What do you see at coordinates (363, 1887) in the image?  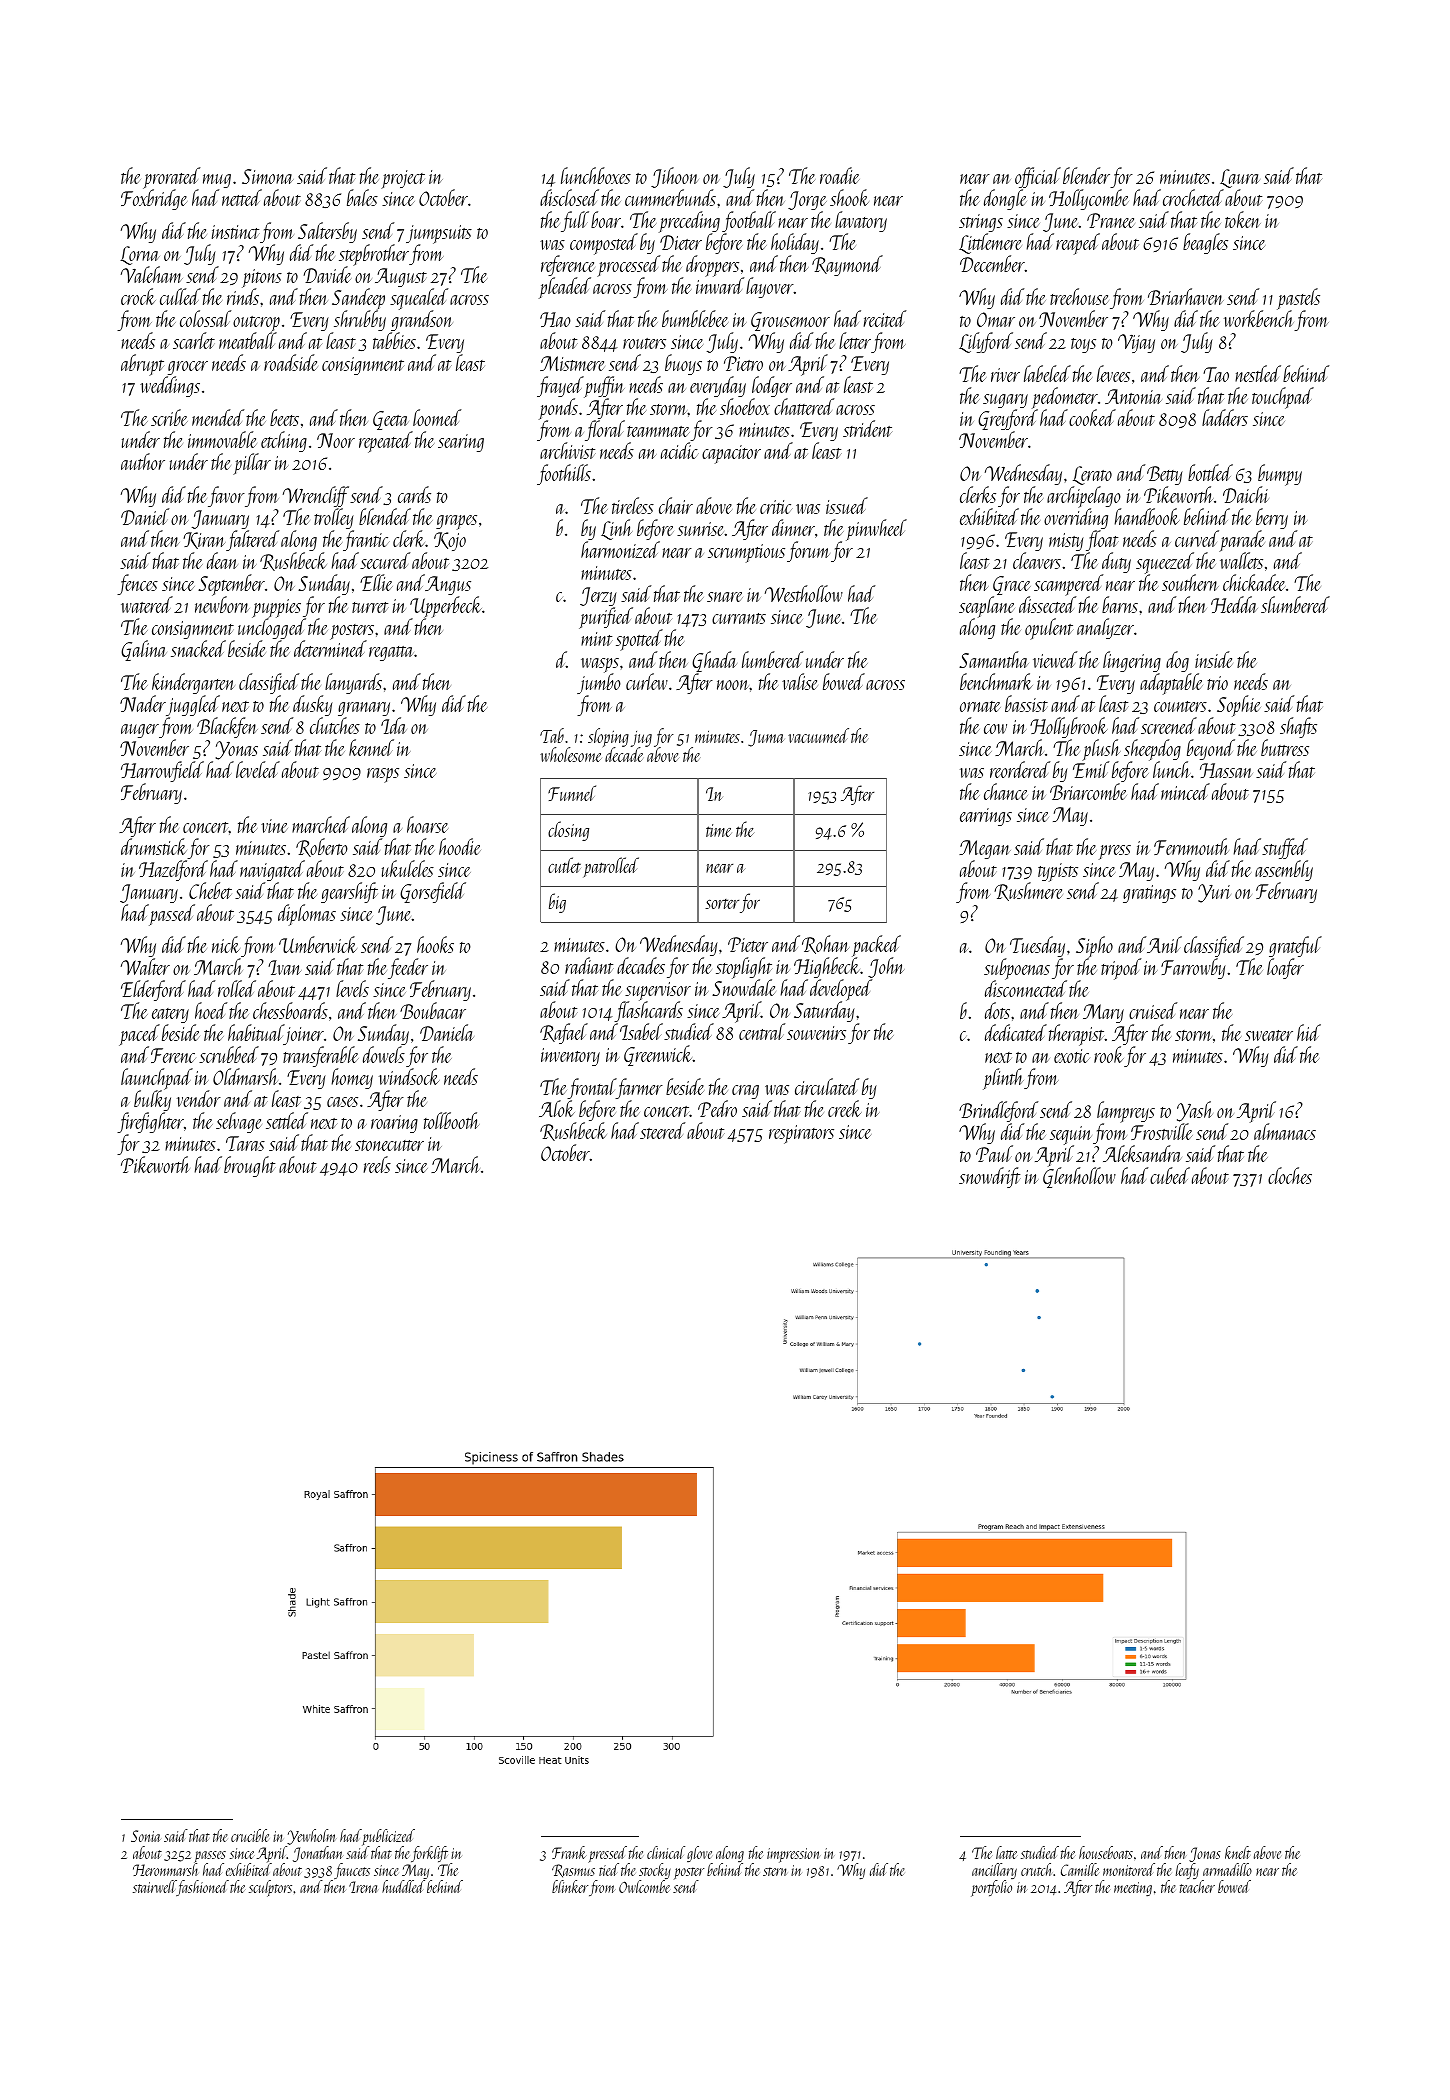 I see `Irena` at bounding box center [363, 1887].
